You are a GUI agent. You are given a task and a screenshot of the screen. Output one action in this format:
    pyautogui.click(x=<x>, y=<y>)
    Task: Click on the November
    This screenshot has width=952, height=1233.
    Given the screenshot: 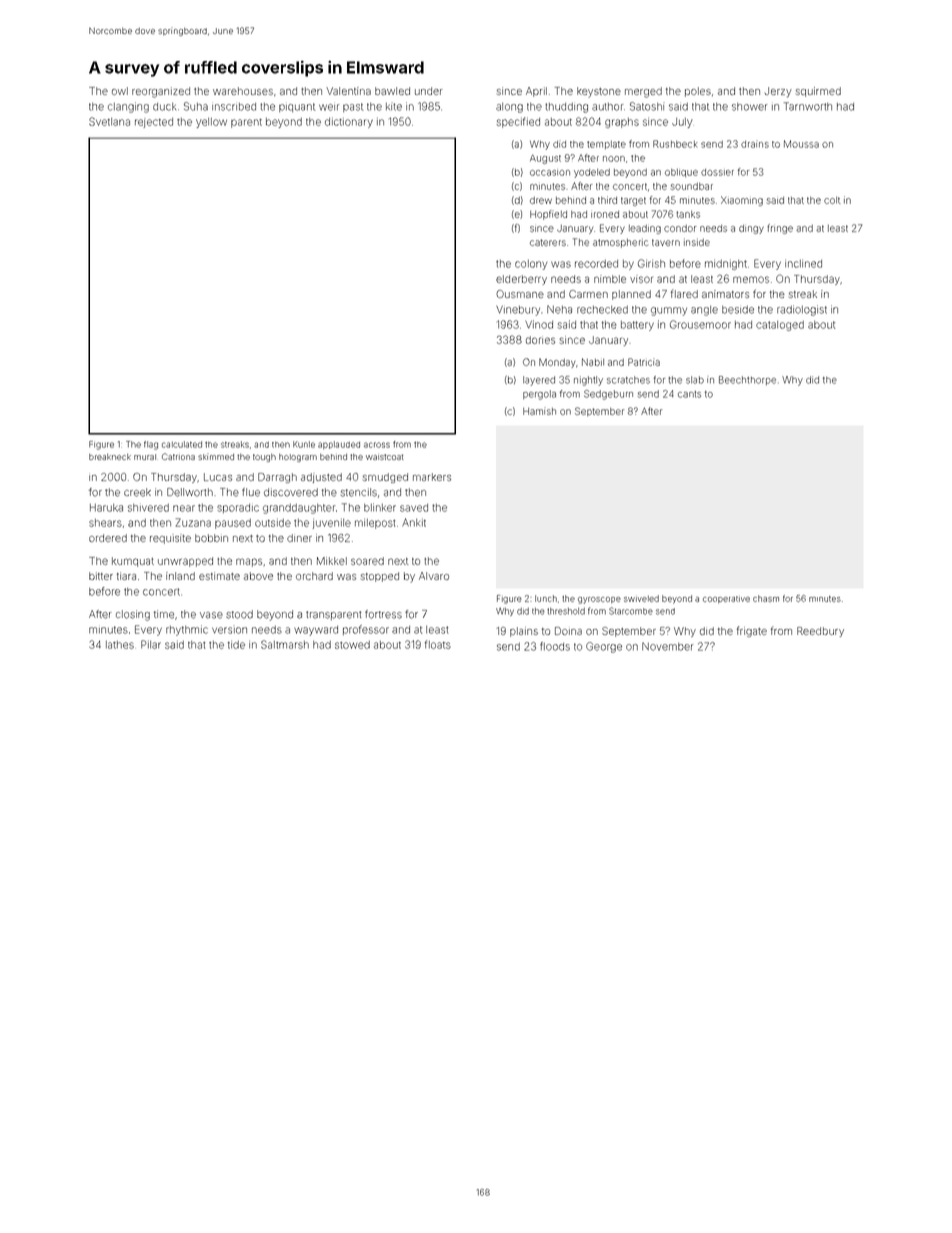 What is the action you would take?
    pyautogui.click(x=667, y=646)
